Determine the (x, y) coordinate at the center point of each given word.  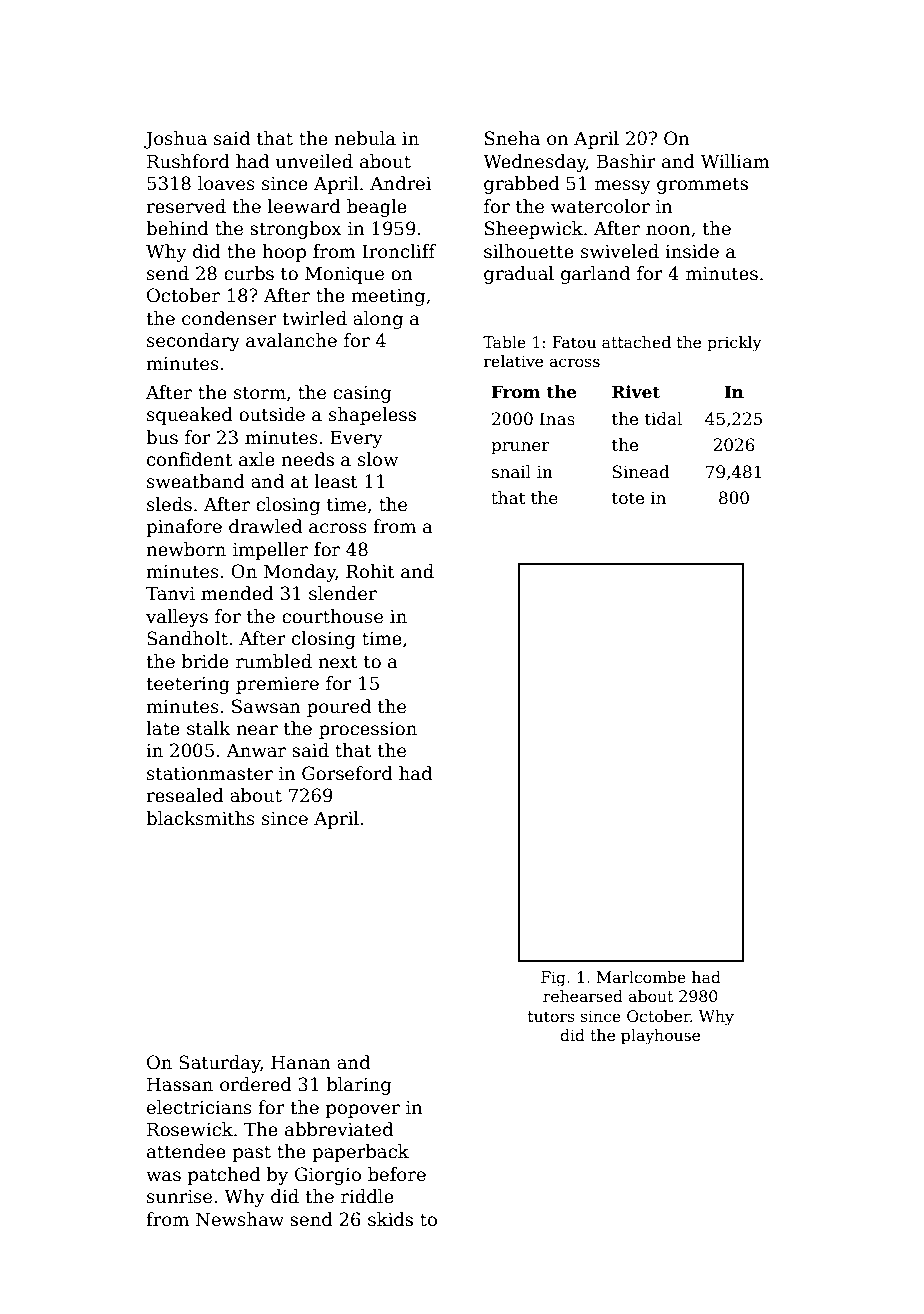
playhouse (660, 1037)
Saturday (220, 1064)
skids (390, 1219)
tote (628, 498)
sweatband (196, 481)
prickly (734, 344)
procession (368, 730)
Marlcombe (641, 977)
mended (237, 593)
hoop (284, 253)
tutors (551, 1017)
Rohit (370, 571)
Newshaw (240, 1219)
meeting (388, 297)
